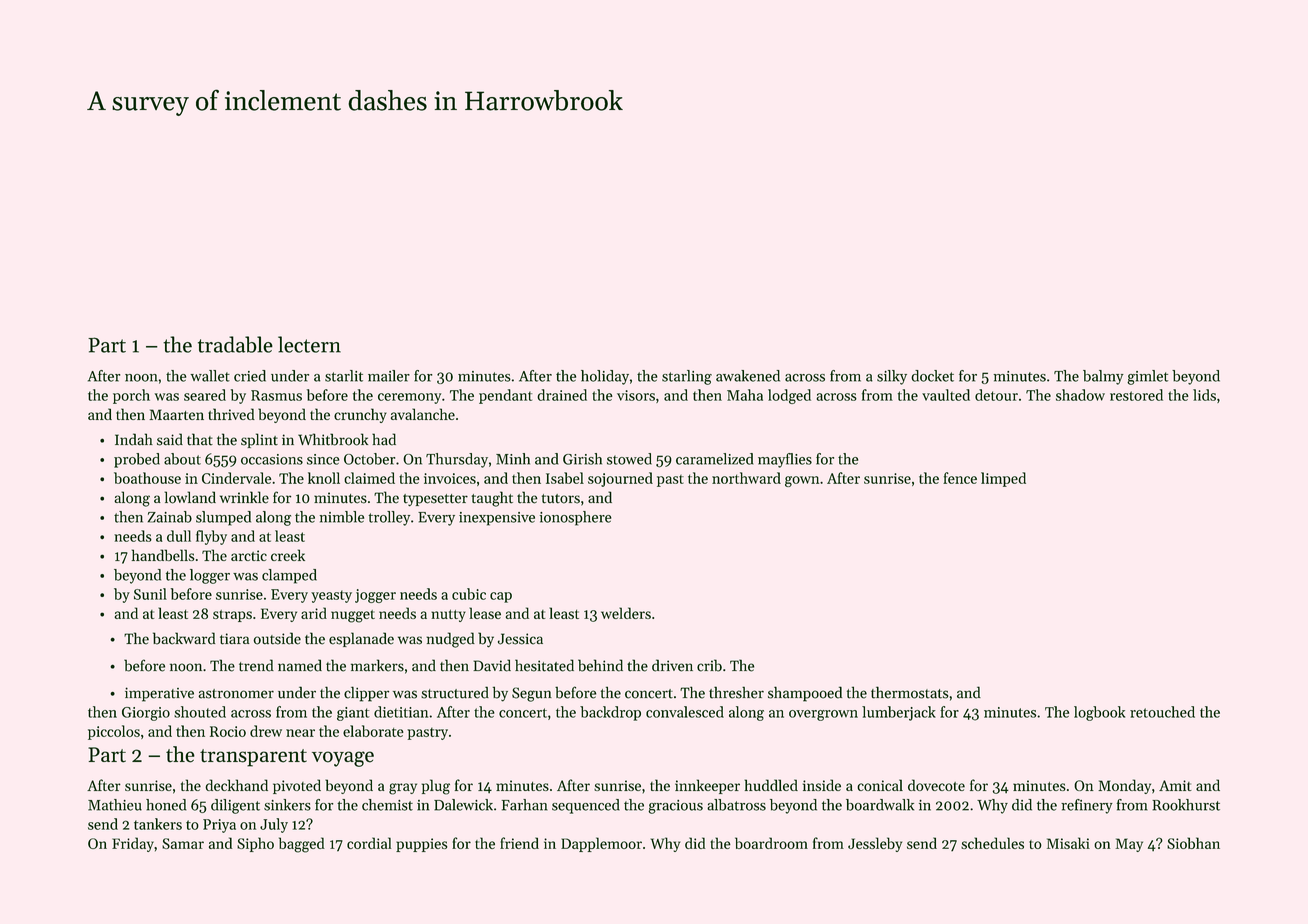  Describe the element at coordinates (626, 613) in the screenshot. I see `welders` at that location.
